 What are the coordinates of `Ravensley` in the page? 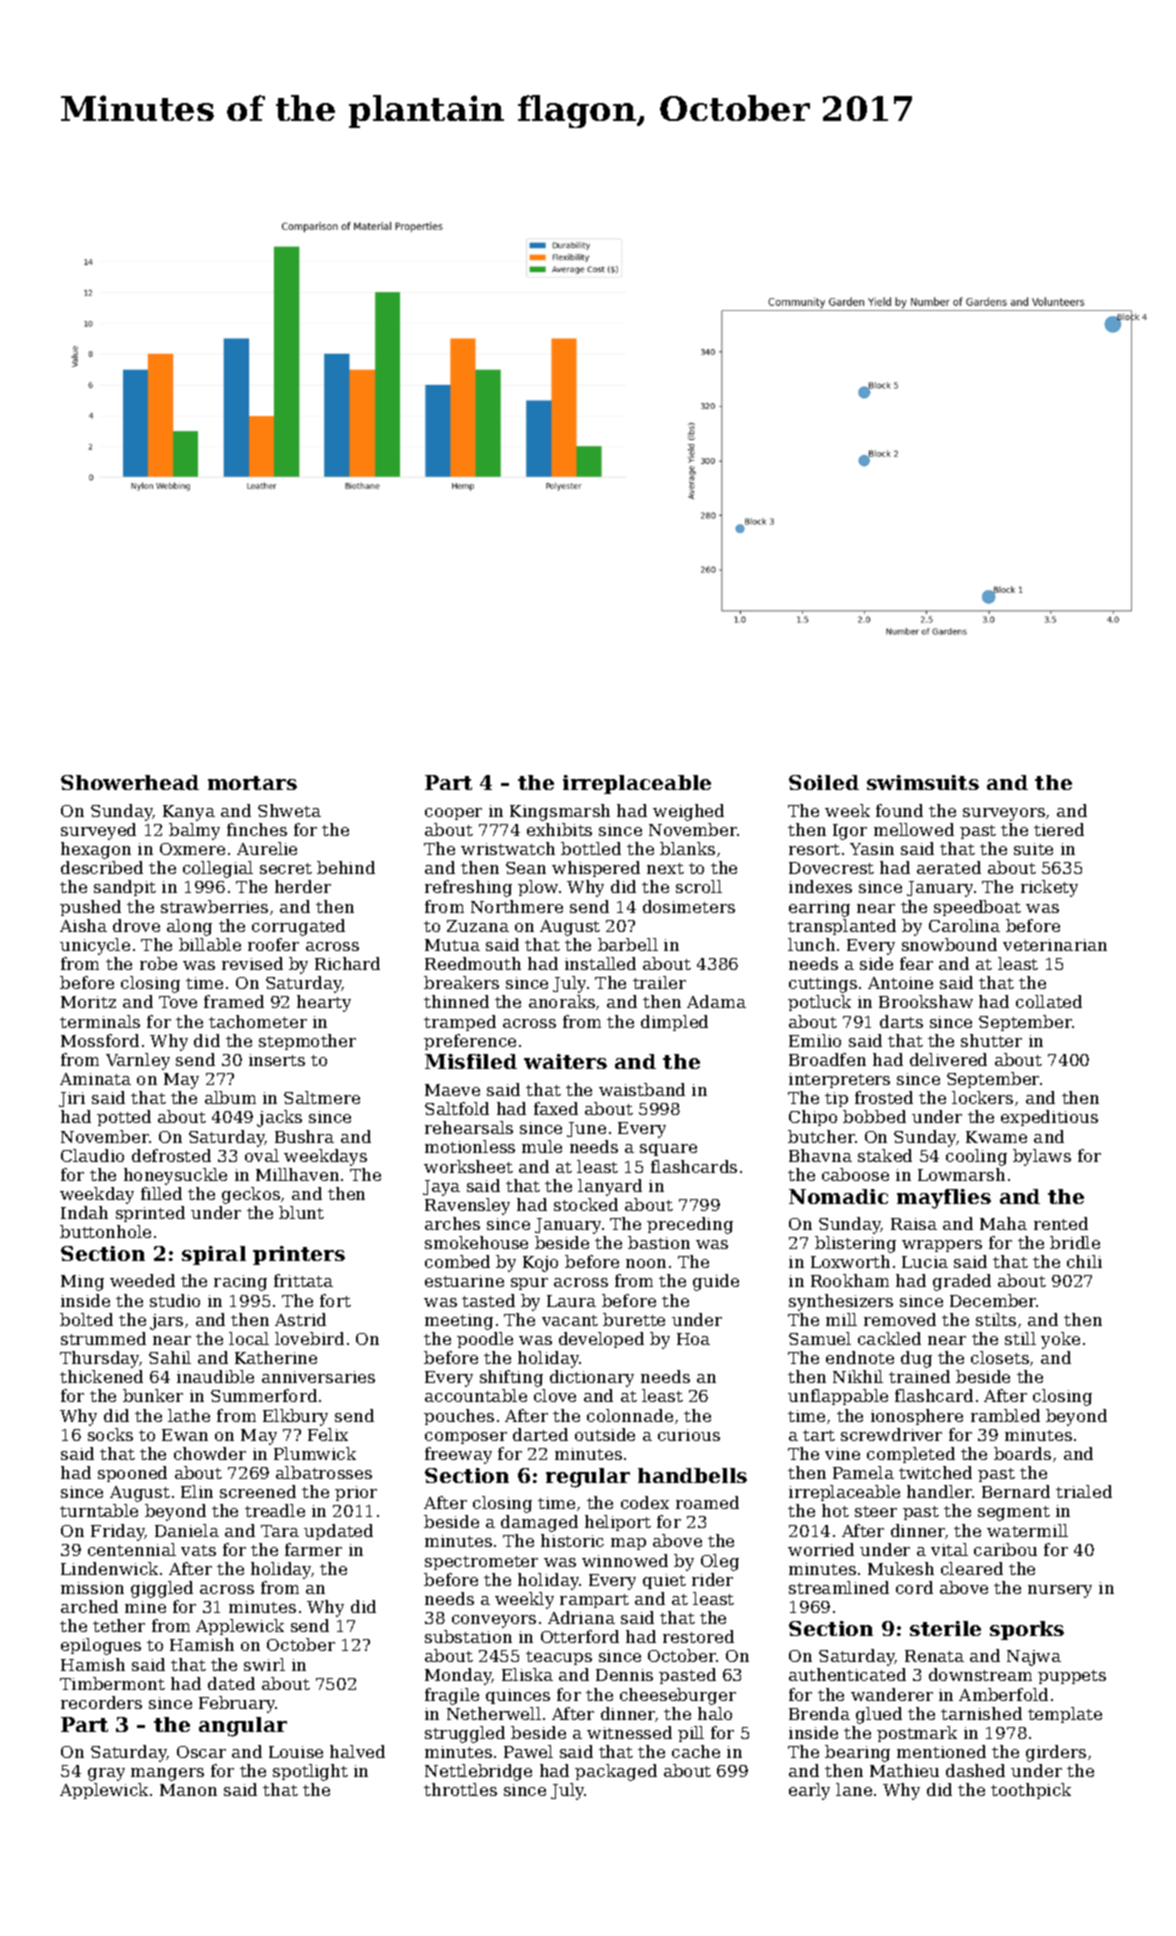 It's located at (467, 1206).
